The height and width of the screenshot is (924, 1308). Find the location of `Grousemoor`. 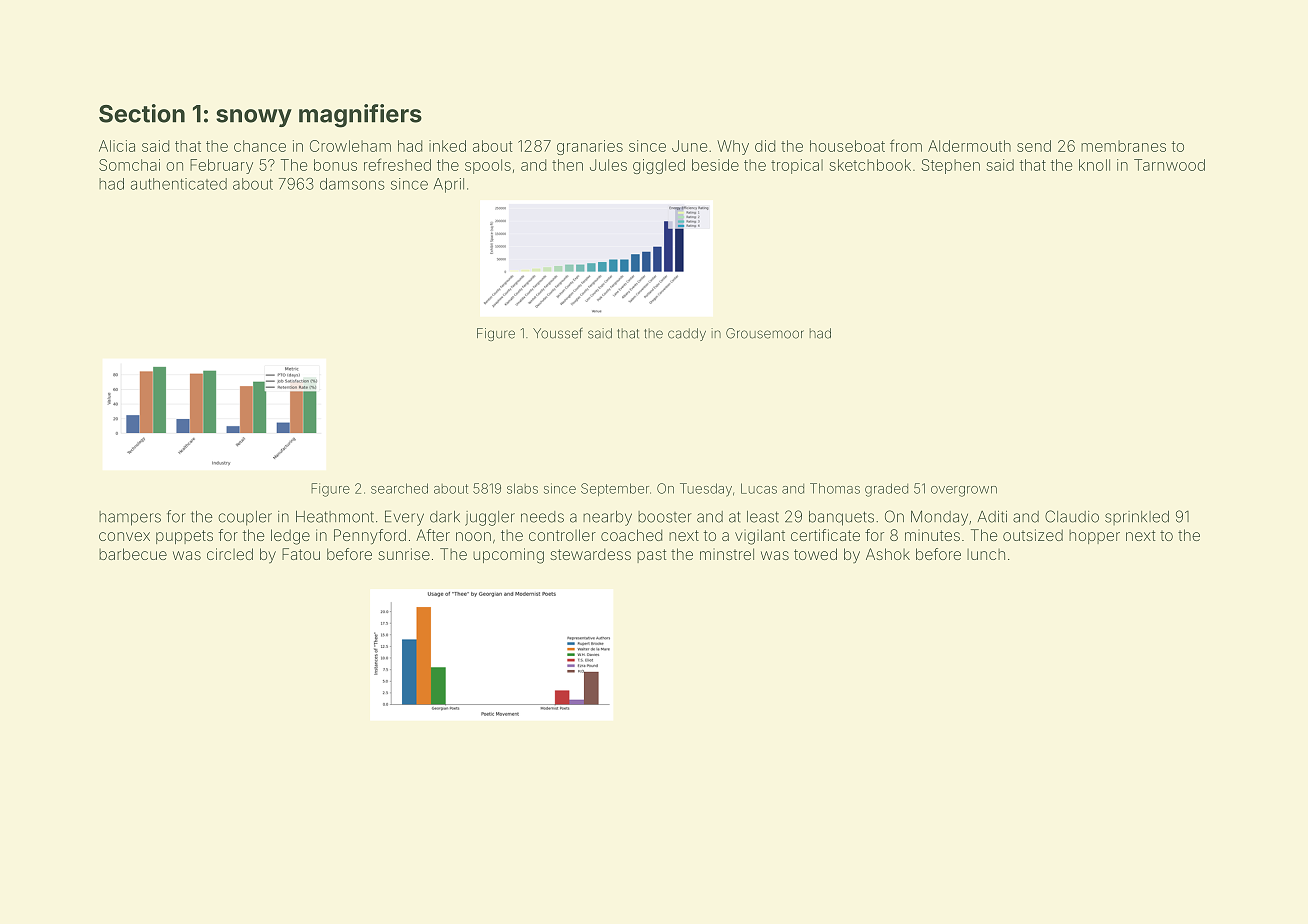

Grousemoor is located at coordinates (765, 333).
